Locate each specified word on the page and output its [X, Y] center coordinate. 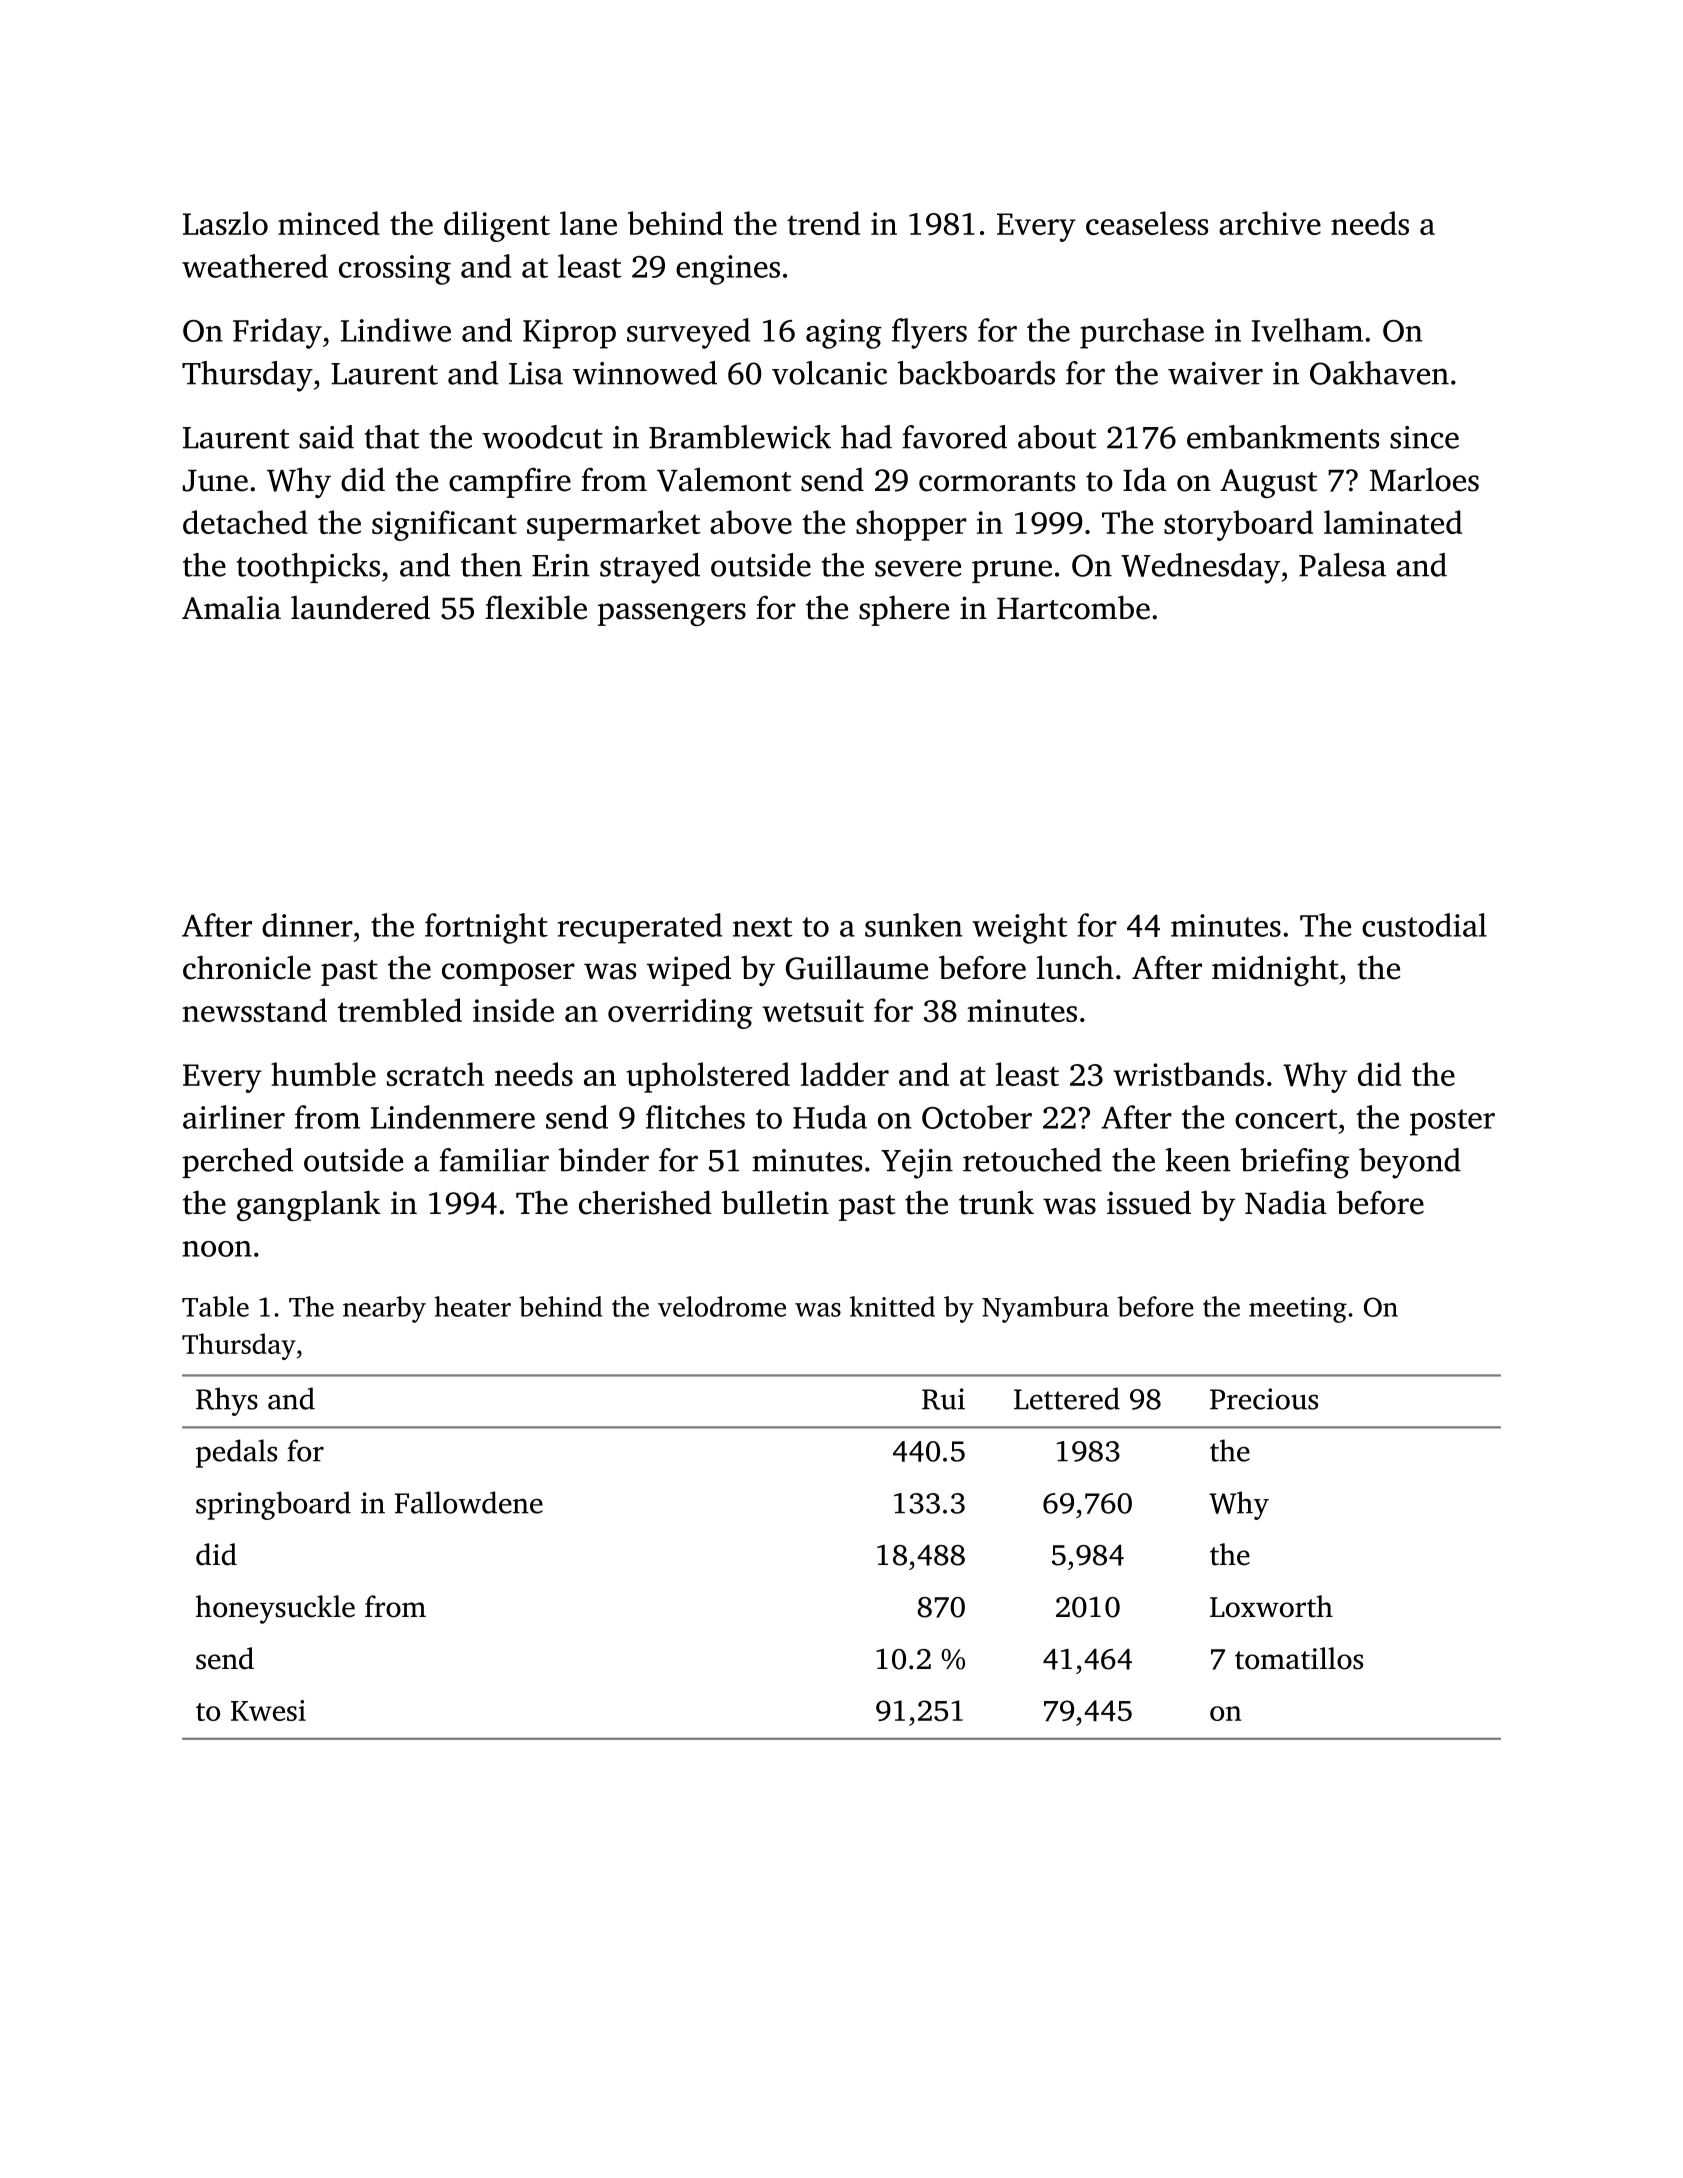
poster [1452, 1122]
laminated [1393, 522]
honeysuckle [275, 1609]
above [751, 522]
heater [472, 1306]
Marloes [1424, 479]
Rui [943, 1399]
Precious [1264, 1399]
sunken [913, 925]
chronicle [247, 967]
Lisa [536, 373]
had [866, 437]
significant [444, 525]
